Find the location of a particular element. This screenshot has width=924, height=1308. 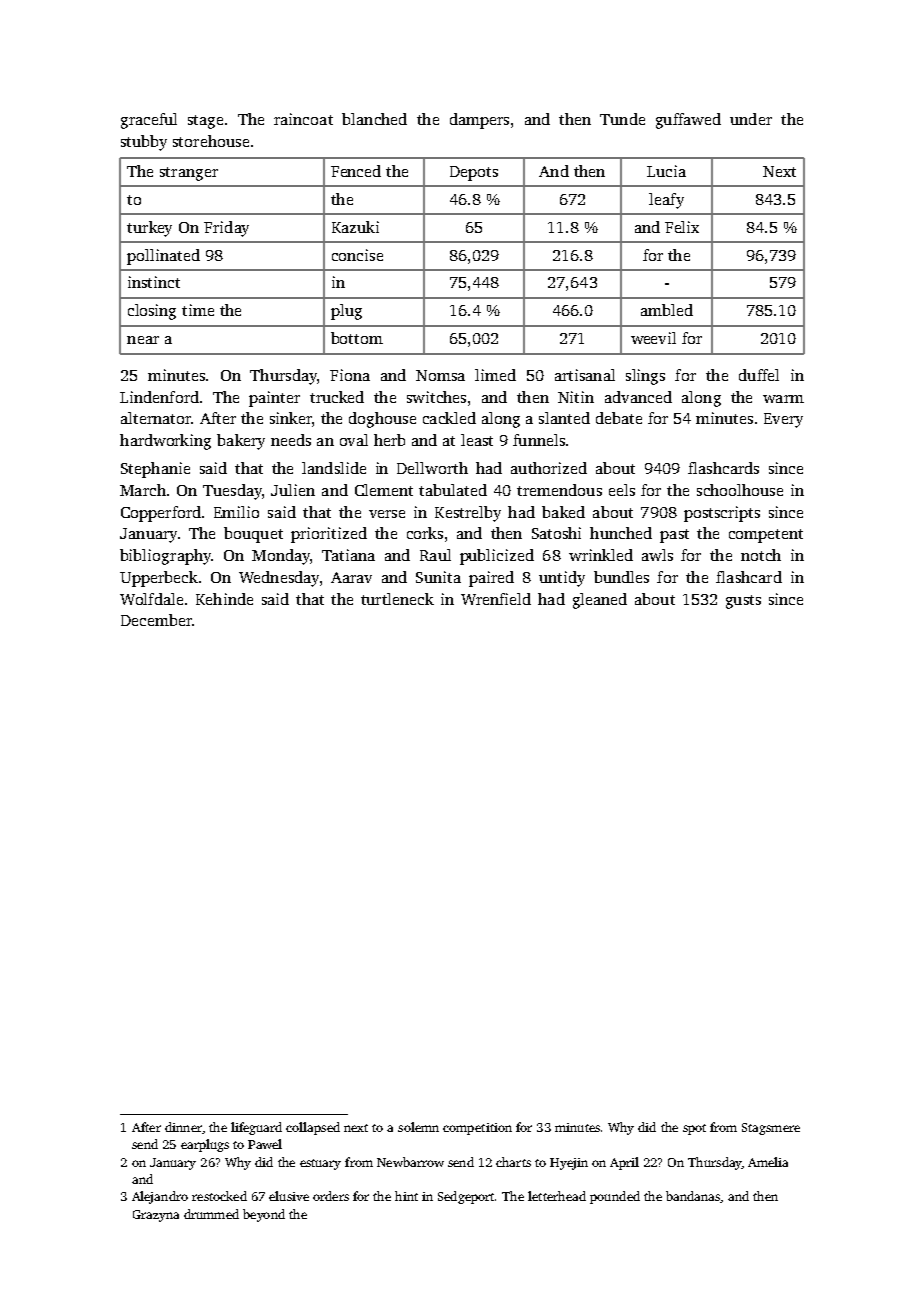

beyond is located at coordinates (264, 1215).
